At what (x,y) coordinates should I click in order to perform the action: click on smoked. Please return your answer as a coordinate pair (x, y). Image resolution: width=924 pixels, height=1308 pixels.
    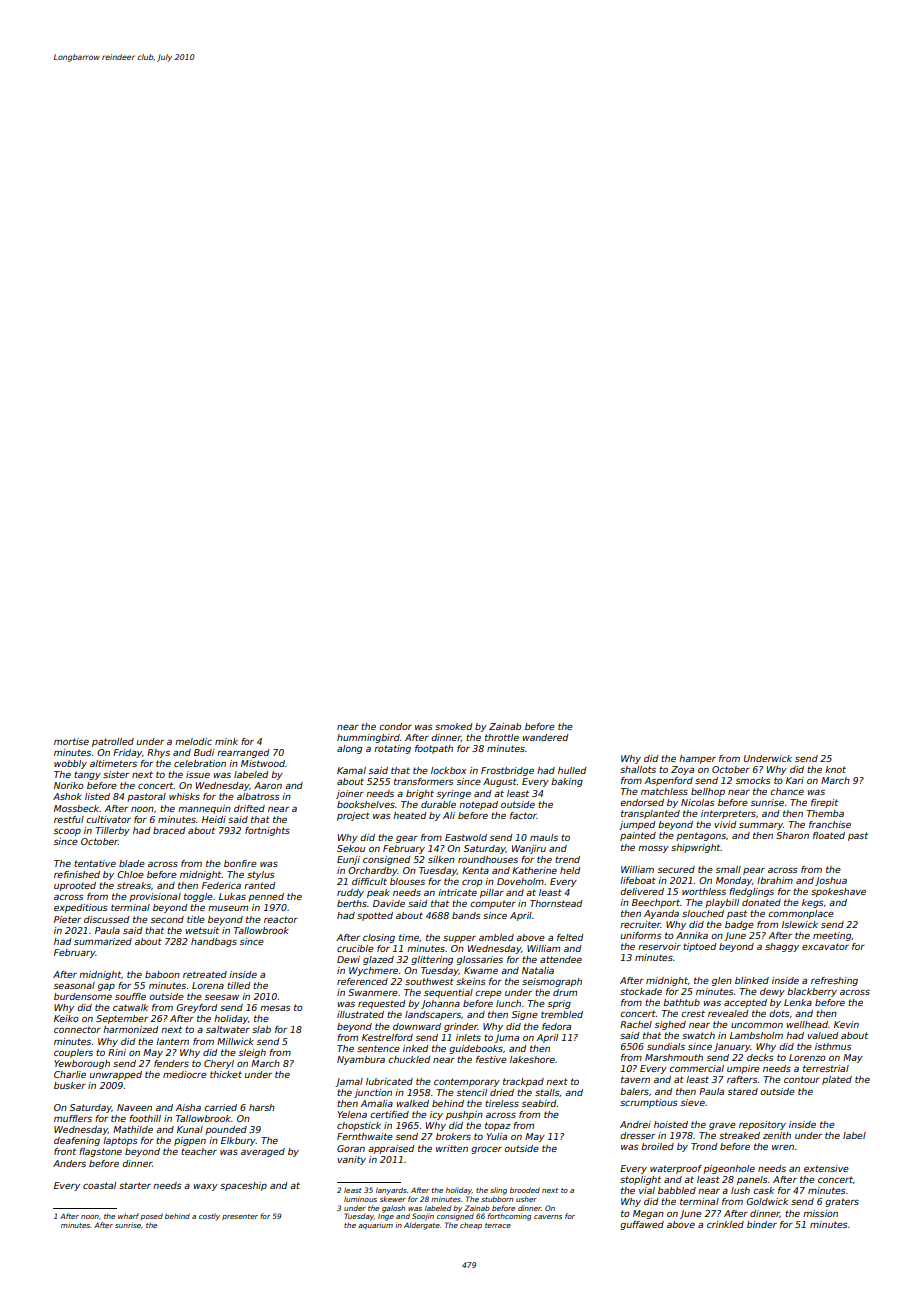
    Looking at the image, I should click on (454, 726).
